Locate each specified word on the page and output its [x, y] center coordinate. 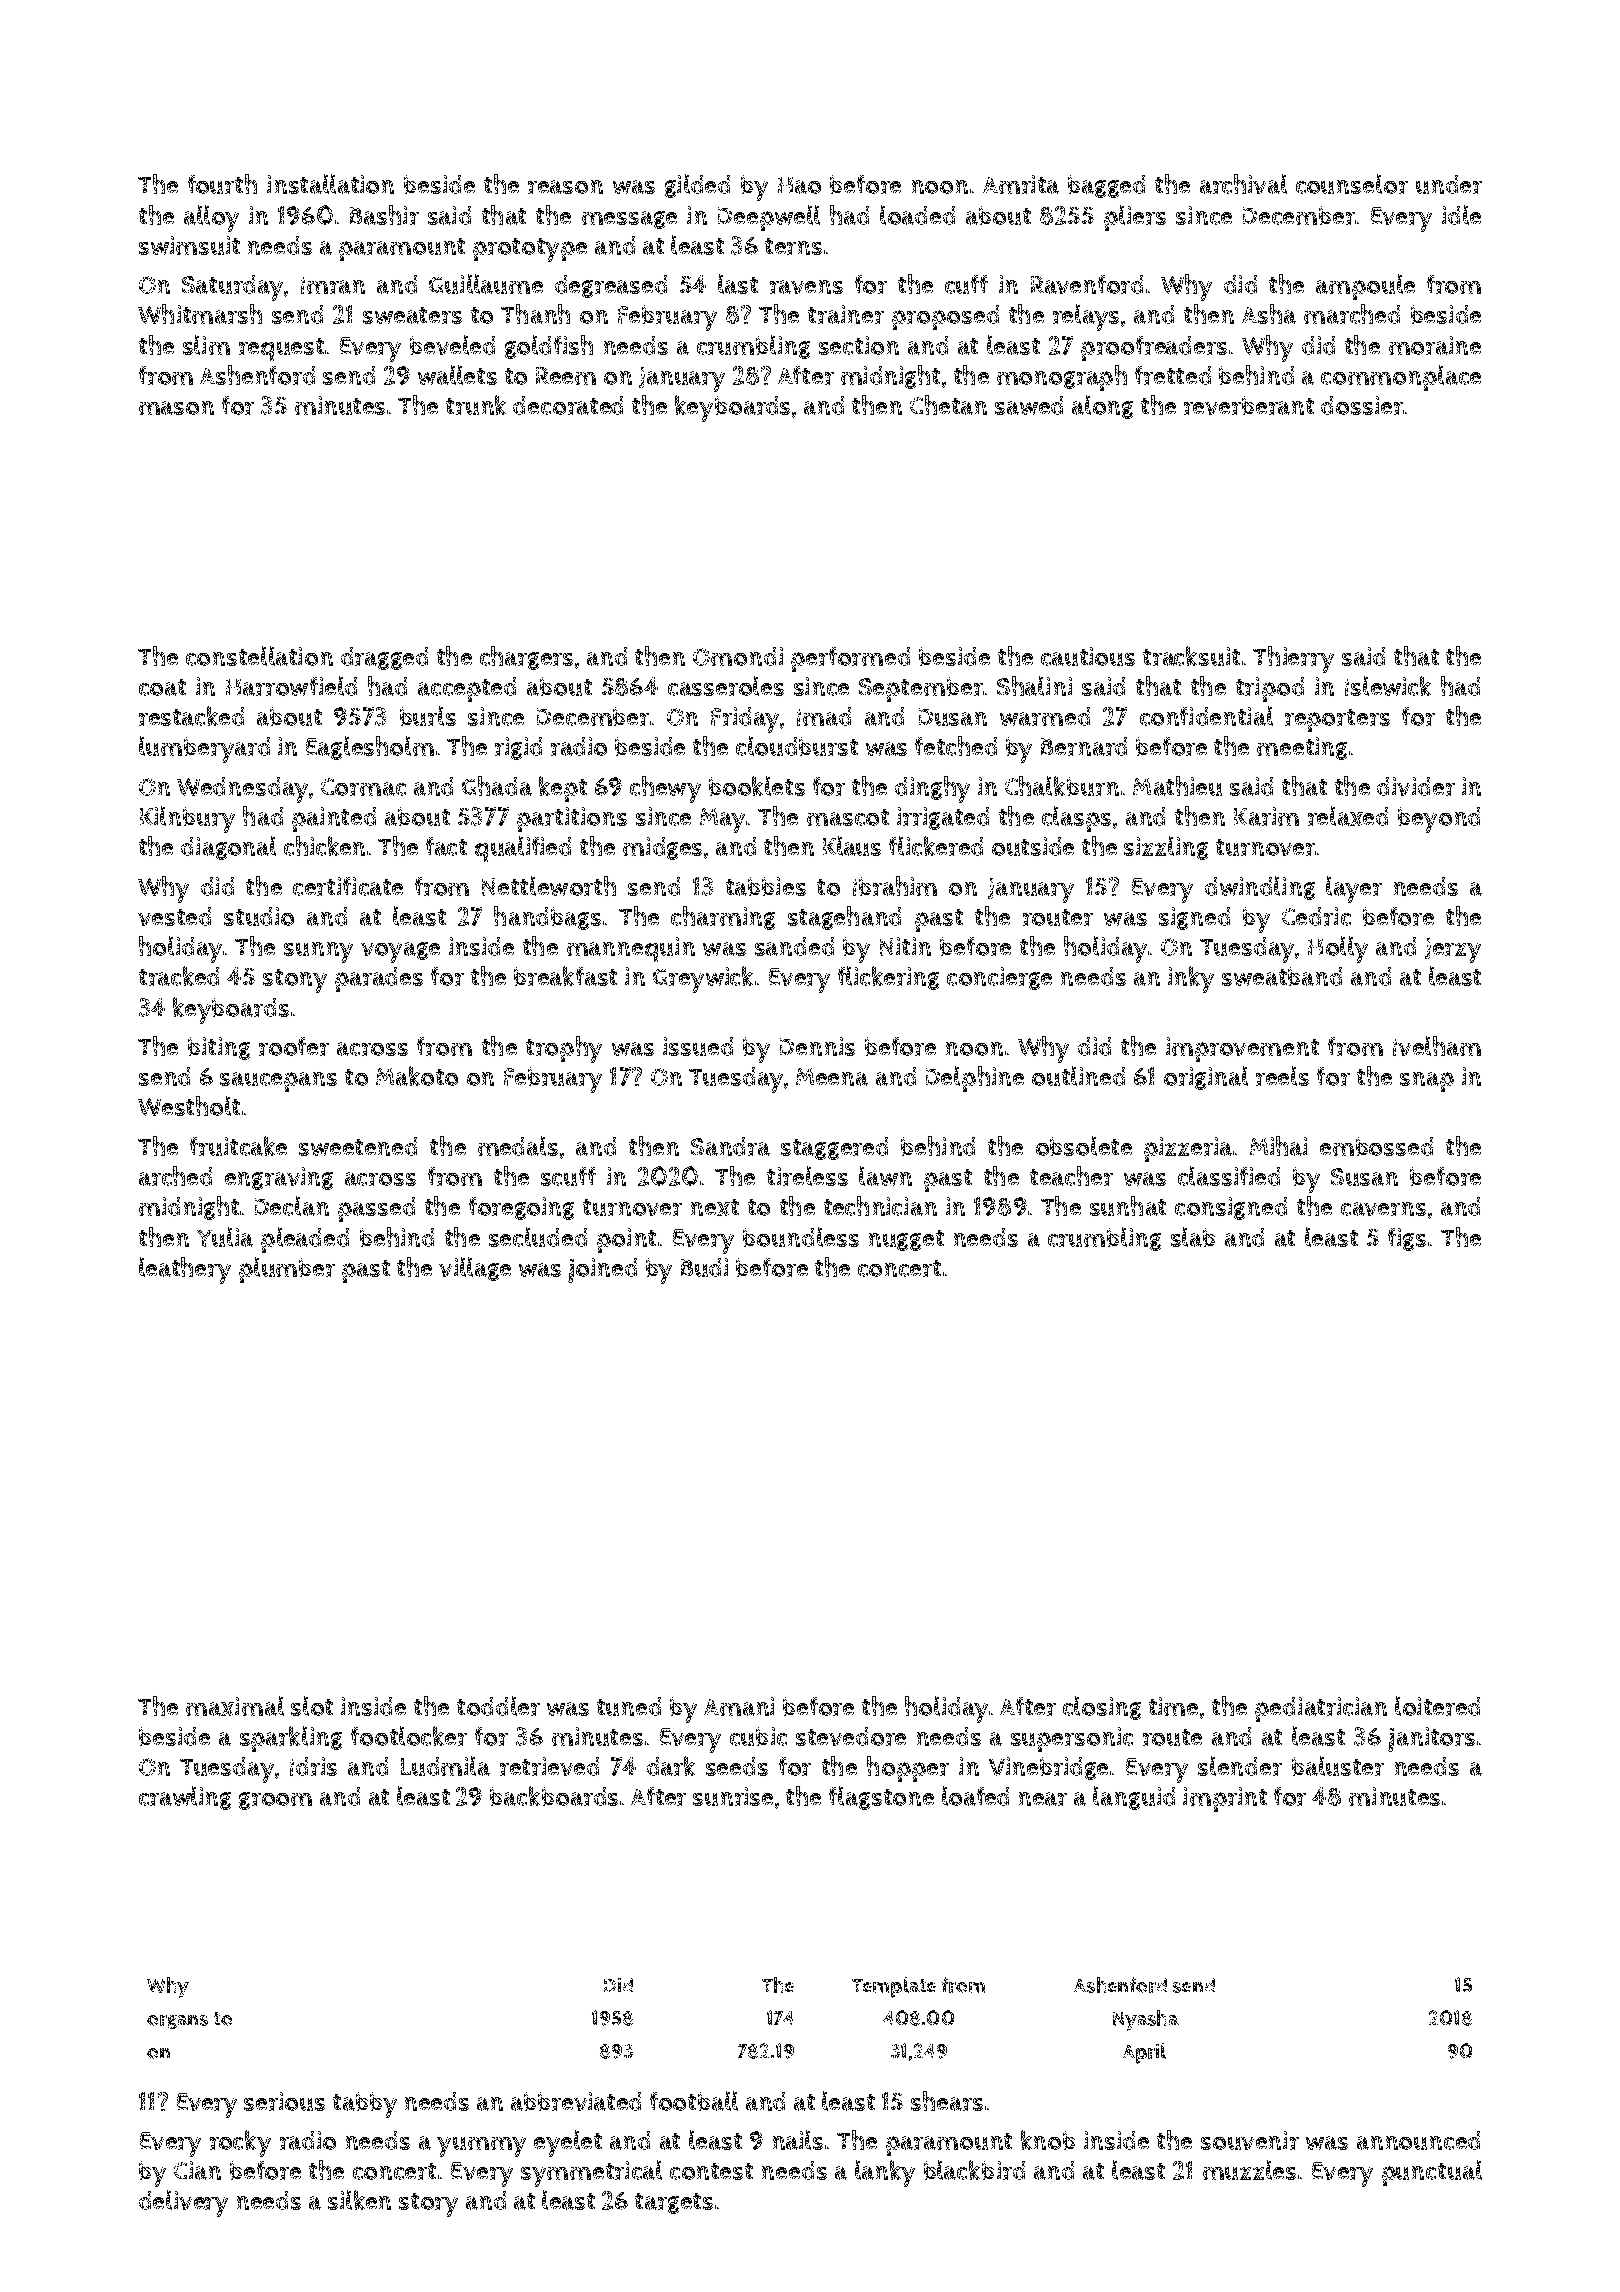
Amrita [1021, 184]
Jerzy [1453, 950]
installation [330, 184]
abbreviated [576, 2101]
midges [662, 848]
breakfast [565, 976]
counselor [1352, 184]
